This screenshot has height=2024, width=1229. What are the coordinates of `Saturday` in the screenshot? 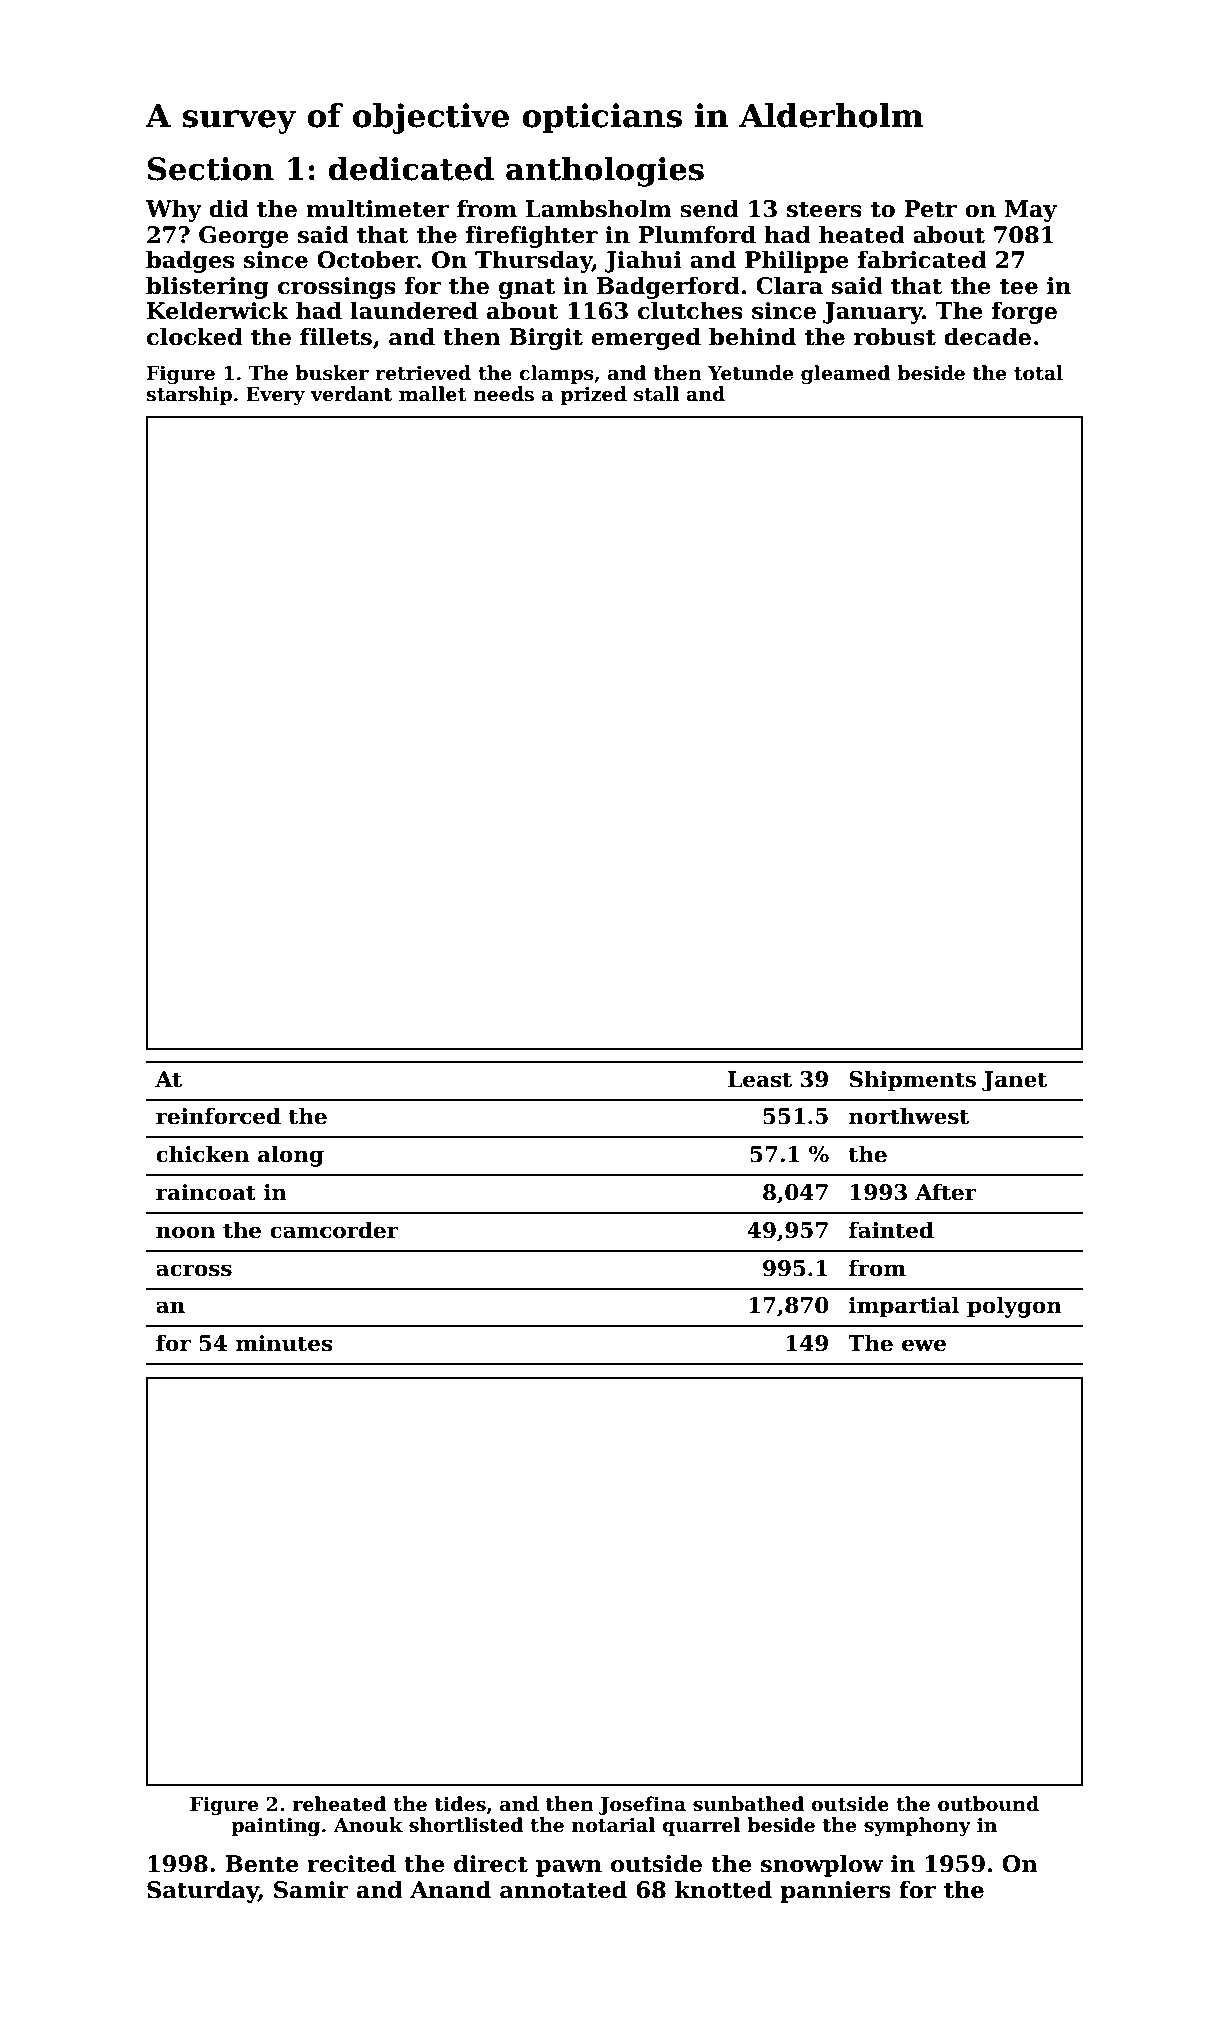 It's located at (203, 1891).
